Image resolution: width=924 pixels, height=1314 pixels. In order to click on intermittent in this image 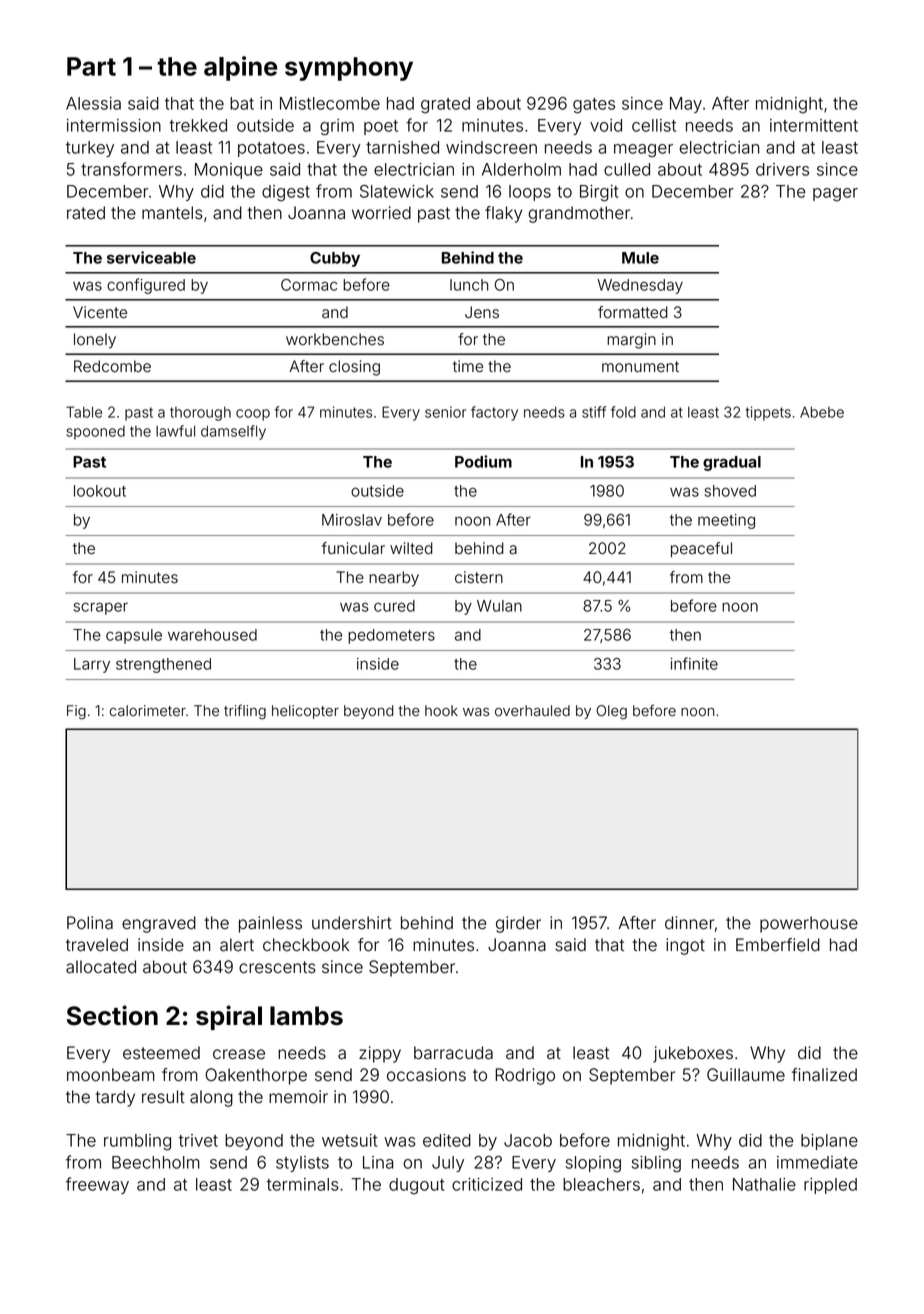, I will do `click(814, 125)`.
